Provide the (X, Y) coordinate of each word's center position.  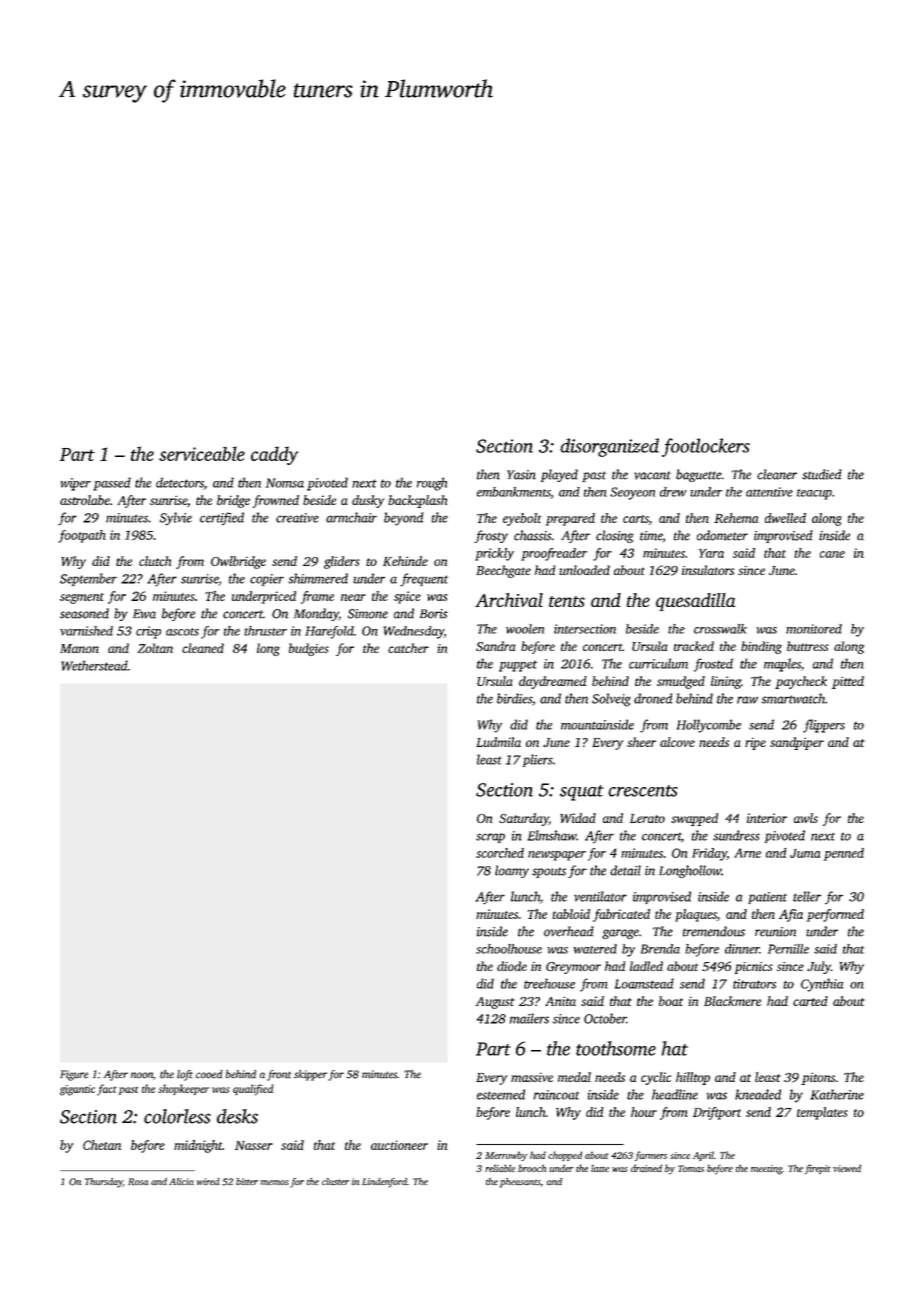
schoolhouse (509, 949)
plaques (696, 915)
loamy (512, 871)
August (495, 1003)
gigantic (77, 1090)
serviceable (202, 453)
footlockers (706, 447)
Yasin (521, 475)
